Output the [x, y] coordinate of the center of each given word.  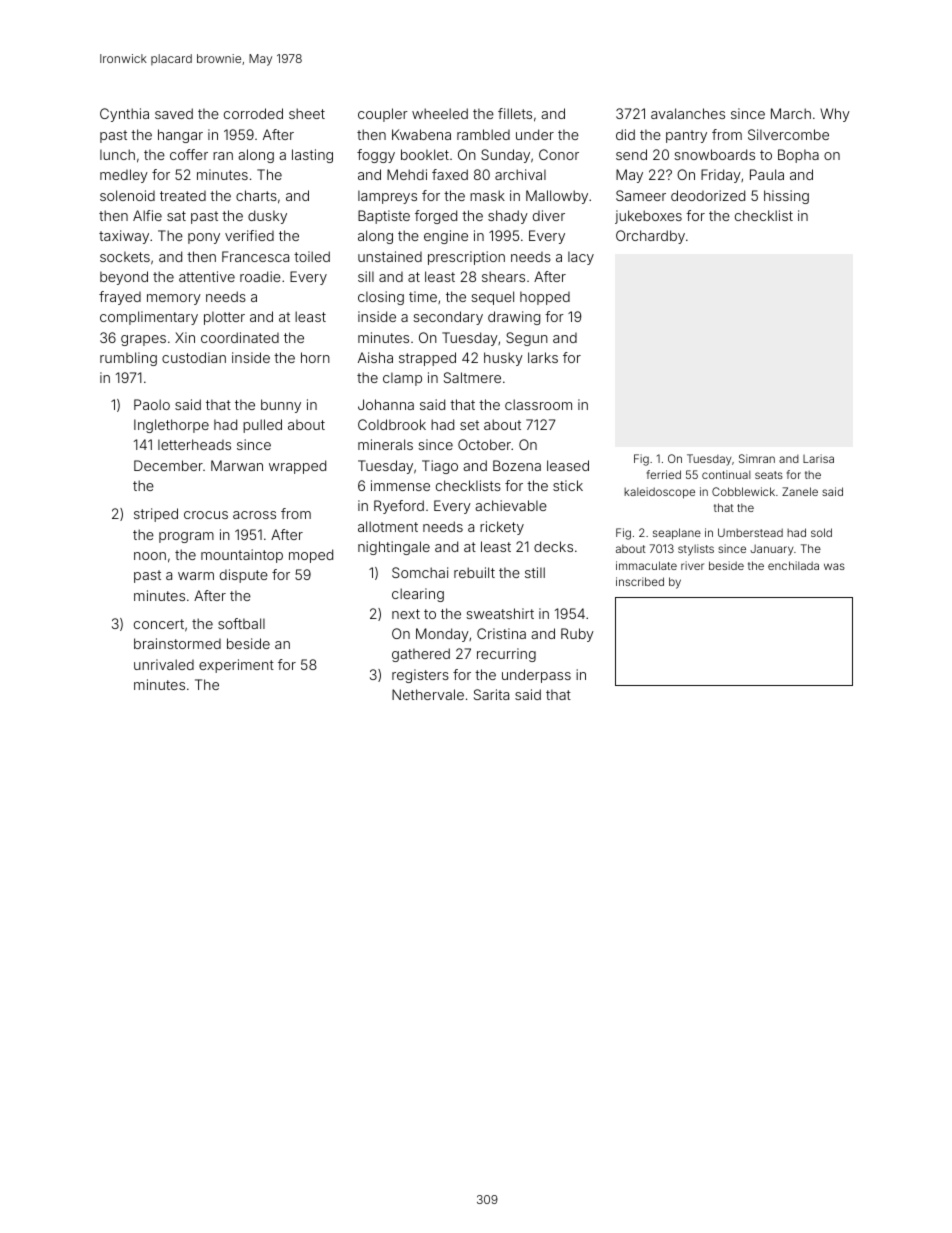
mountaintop [242, 556]
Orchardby [650, 237]
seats [769, 475]
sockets [125, 256]
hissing [786, 197]
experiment [236, 666]
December [168, 465]
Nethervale [428, 694]
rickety [502, 528]
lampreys [387, 197]
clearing [418, 595]
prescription [466, 258]
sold [821, 532]
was [834, 566]
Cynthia [124, 115]
